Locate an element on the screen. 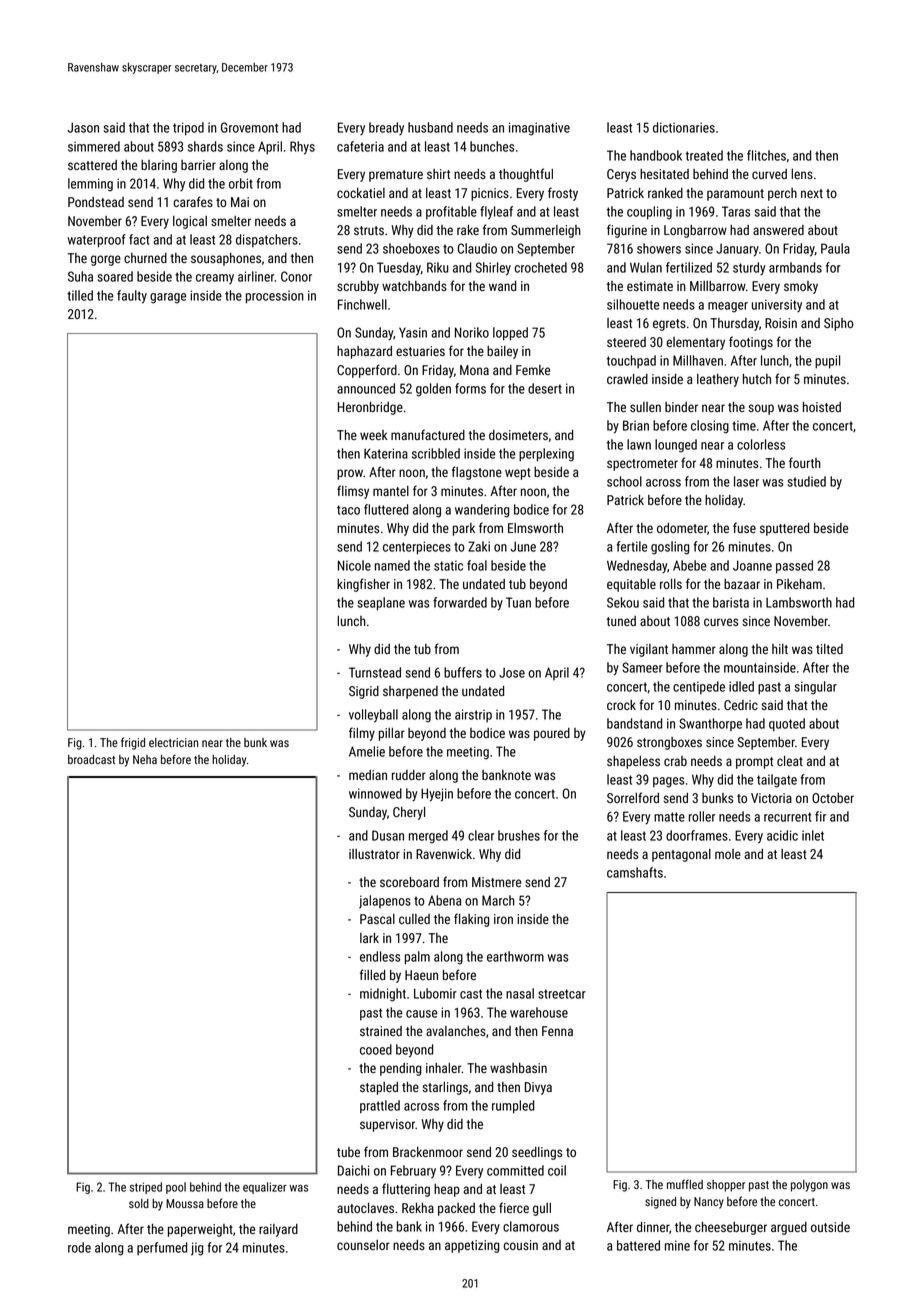  outside is located at coordinates (830, 1227).
